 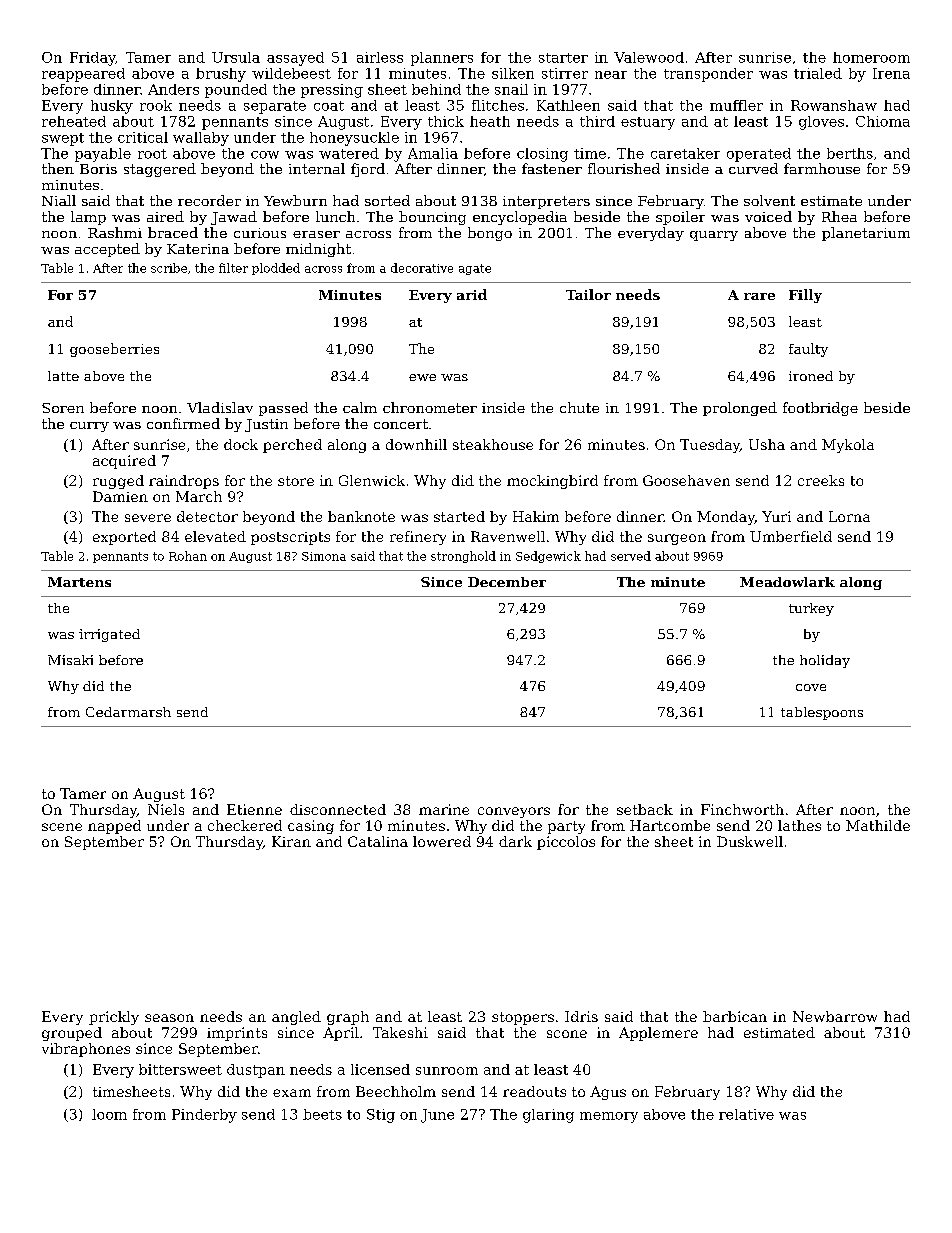 What do you see at coordinates (811, 687) in the document?
I see `cove` at bounding box center [811, 687].
